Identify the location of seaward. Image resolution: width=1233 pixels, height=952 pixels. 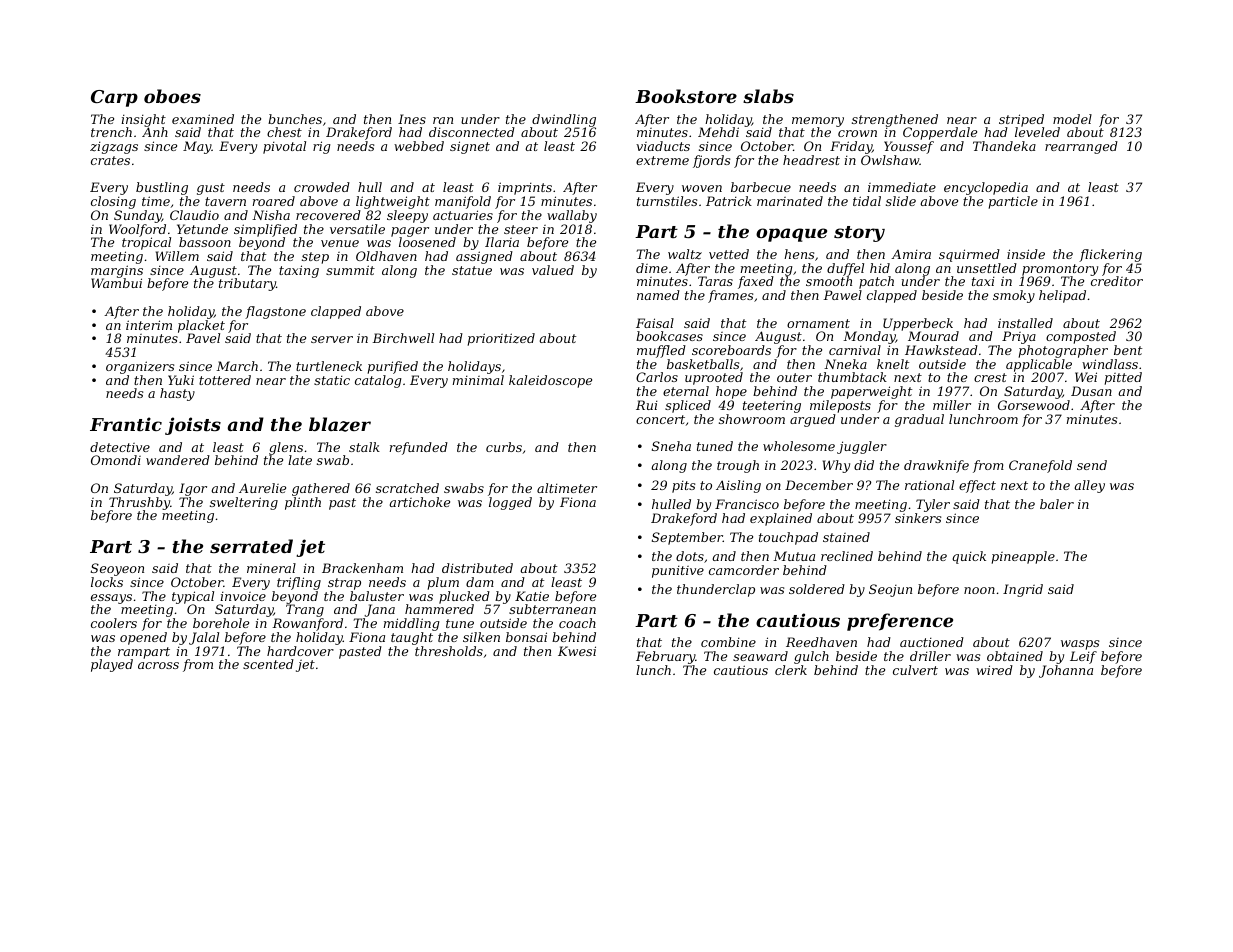
(760, 656).
